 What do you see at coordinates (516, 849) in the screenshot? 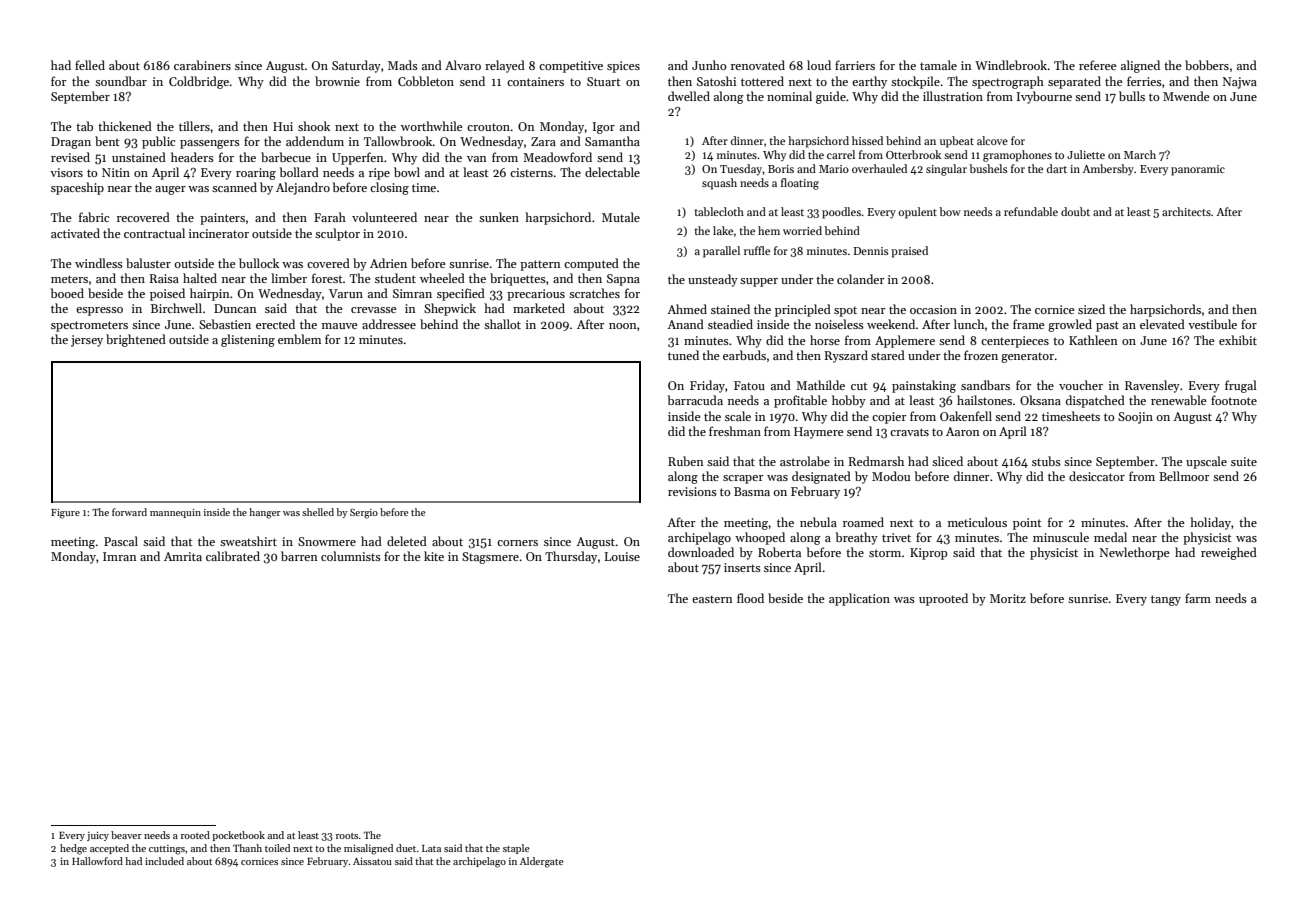
I see `staple` at bounding box center [516, 849].
